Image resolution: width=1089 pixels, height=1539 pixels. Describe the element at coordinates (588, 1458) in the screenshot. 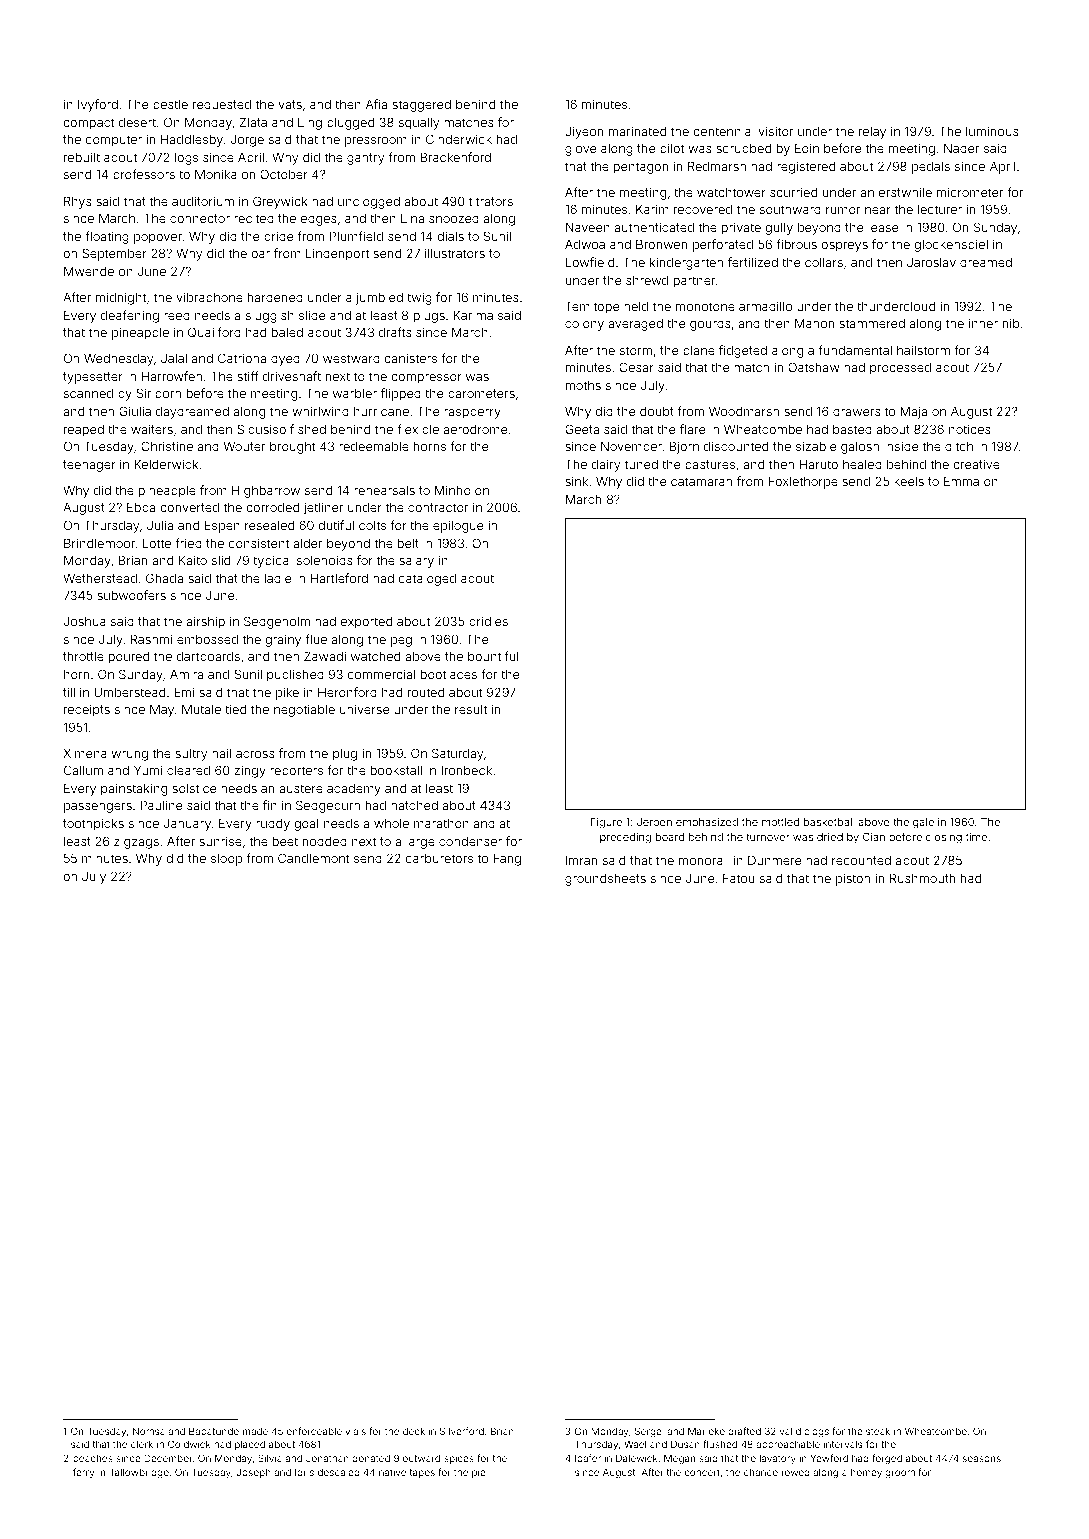

I see `loafer` at that location.
